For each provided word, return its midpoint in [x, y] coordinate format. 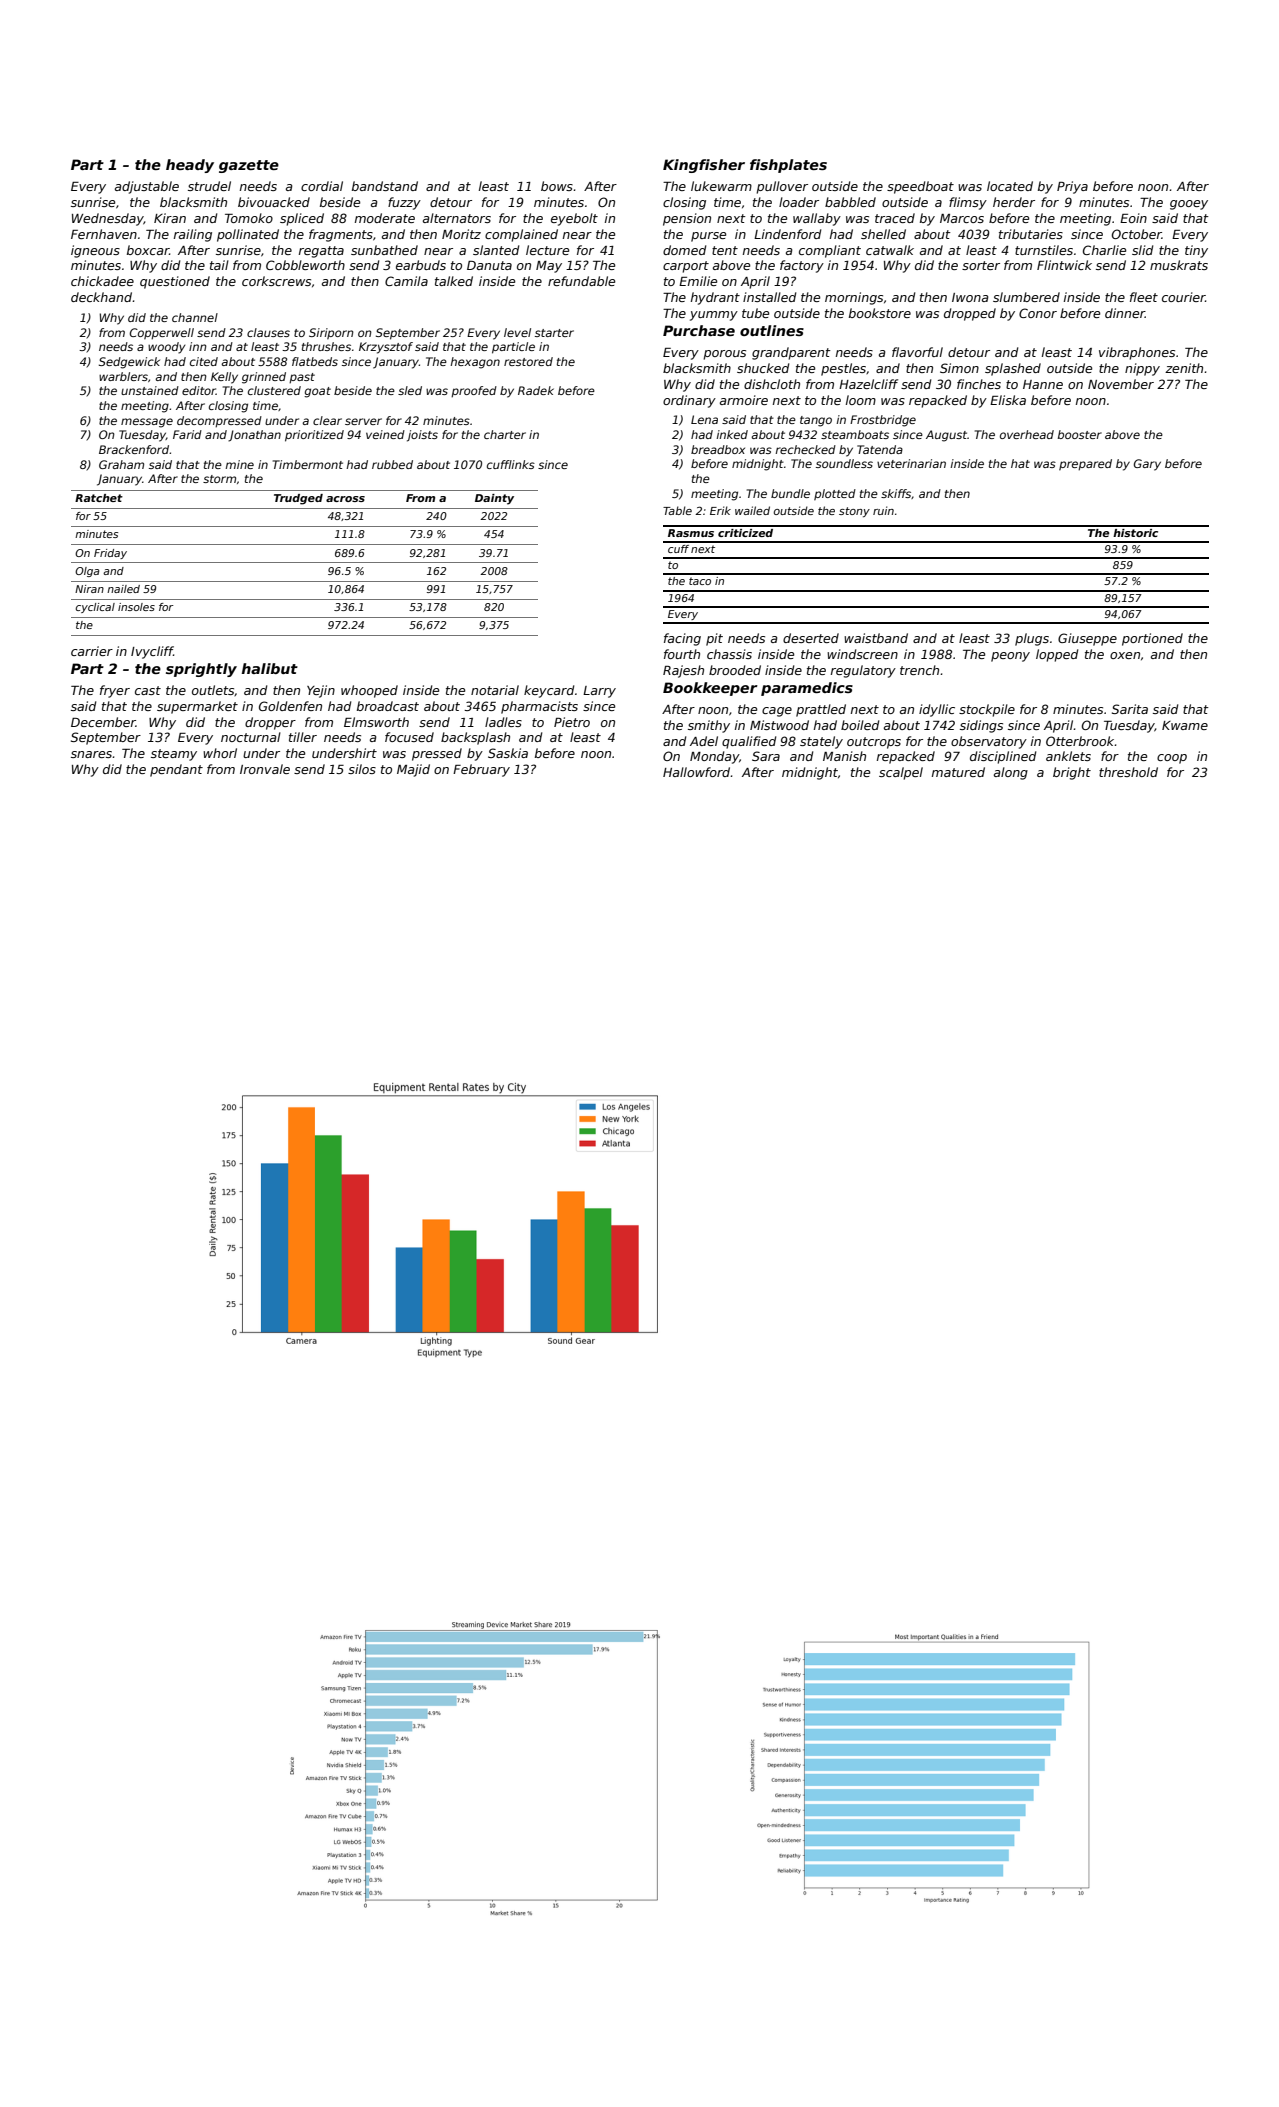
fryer [115, 691]
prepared [1085, 465]
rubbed [392, 464]
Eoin [1133, 218]
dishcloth [772, 384]
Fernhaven [104, 234]
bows [557, 186]
